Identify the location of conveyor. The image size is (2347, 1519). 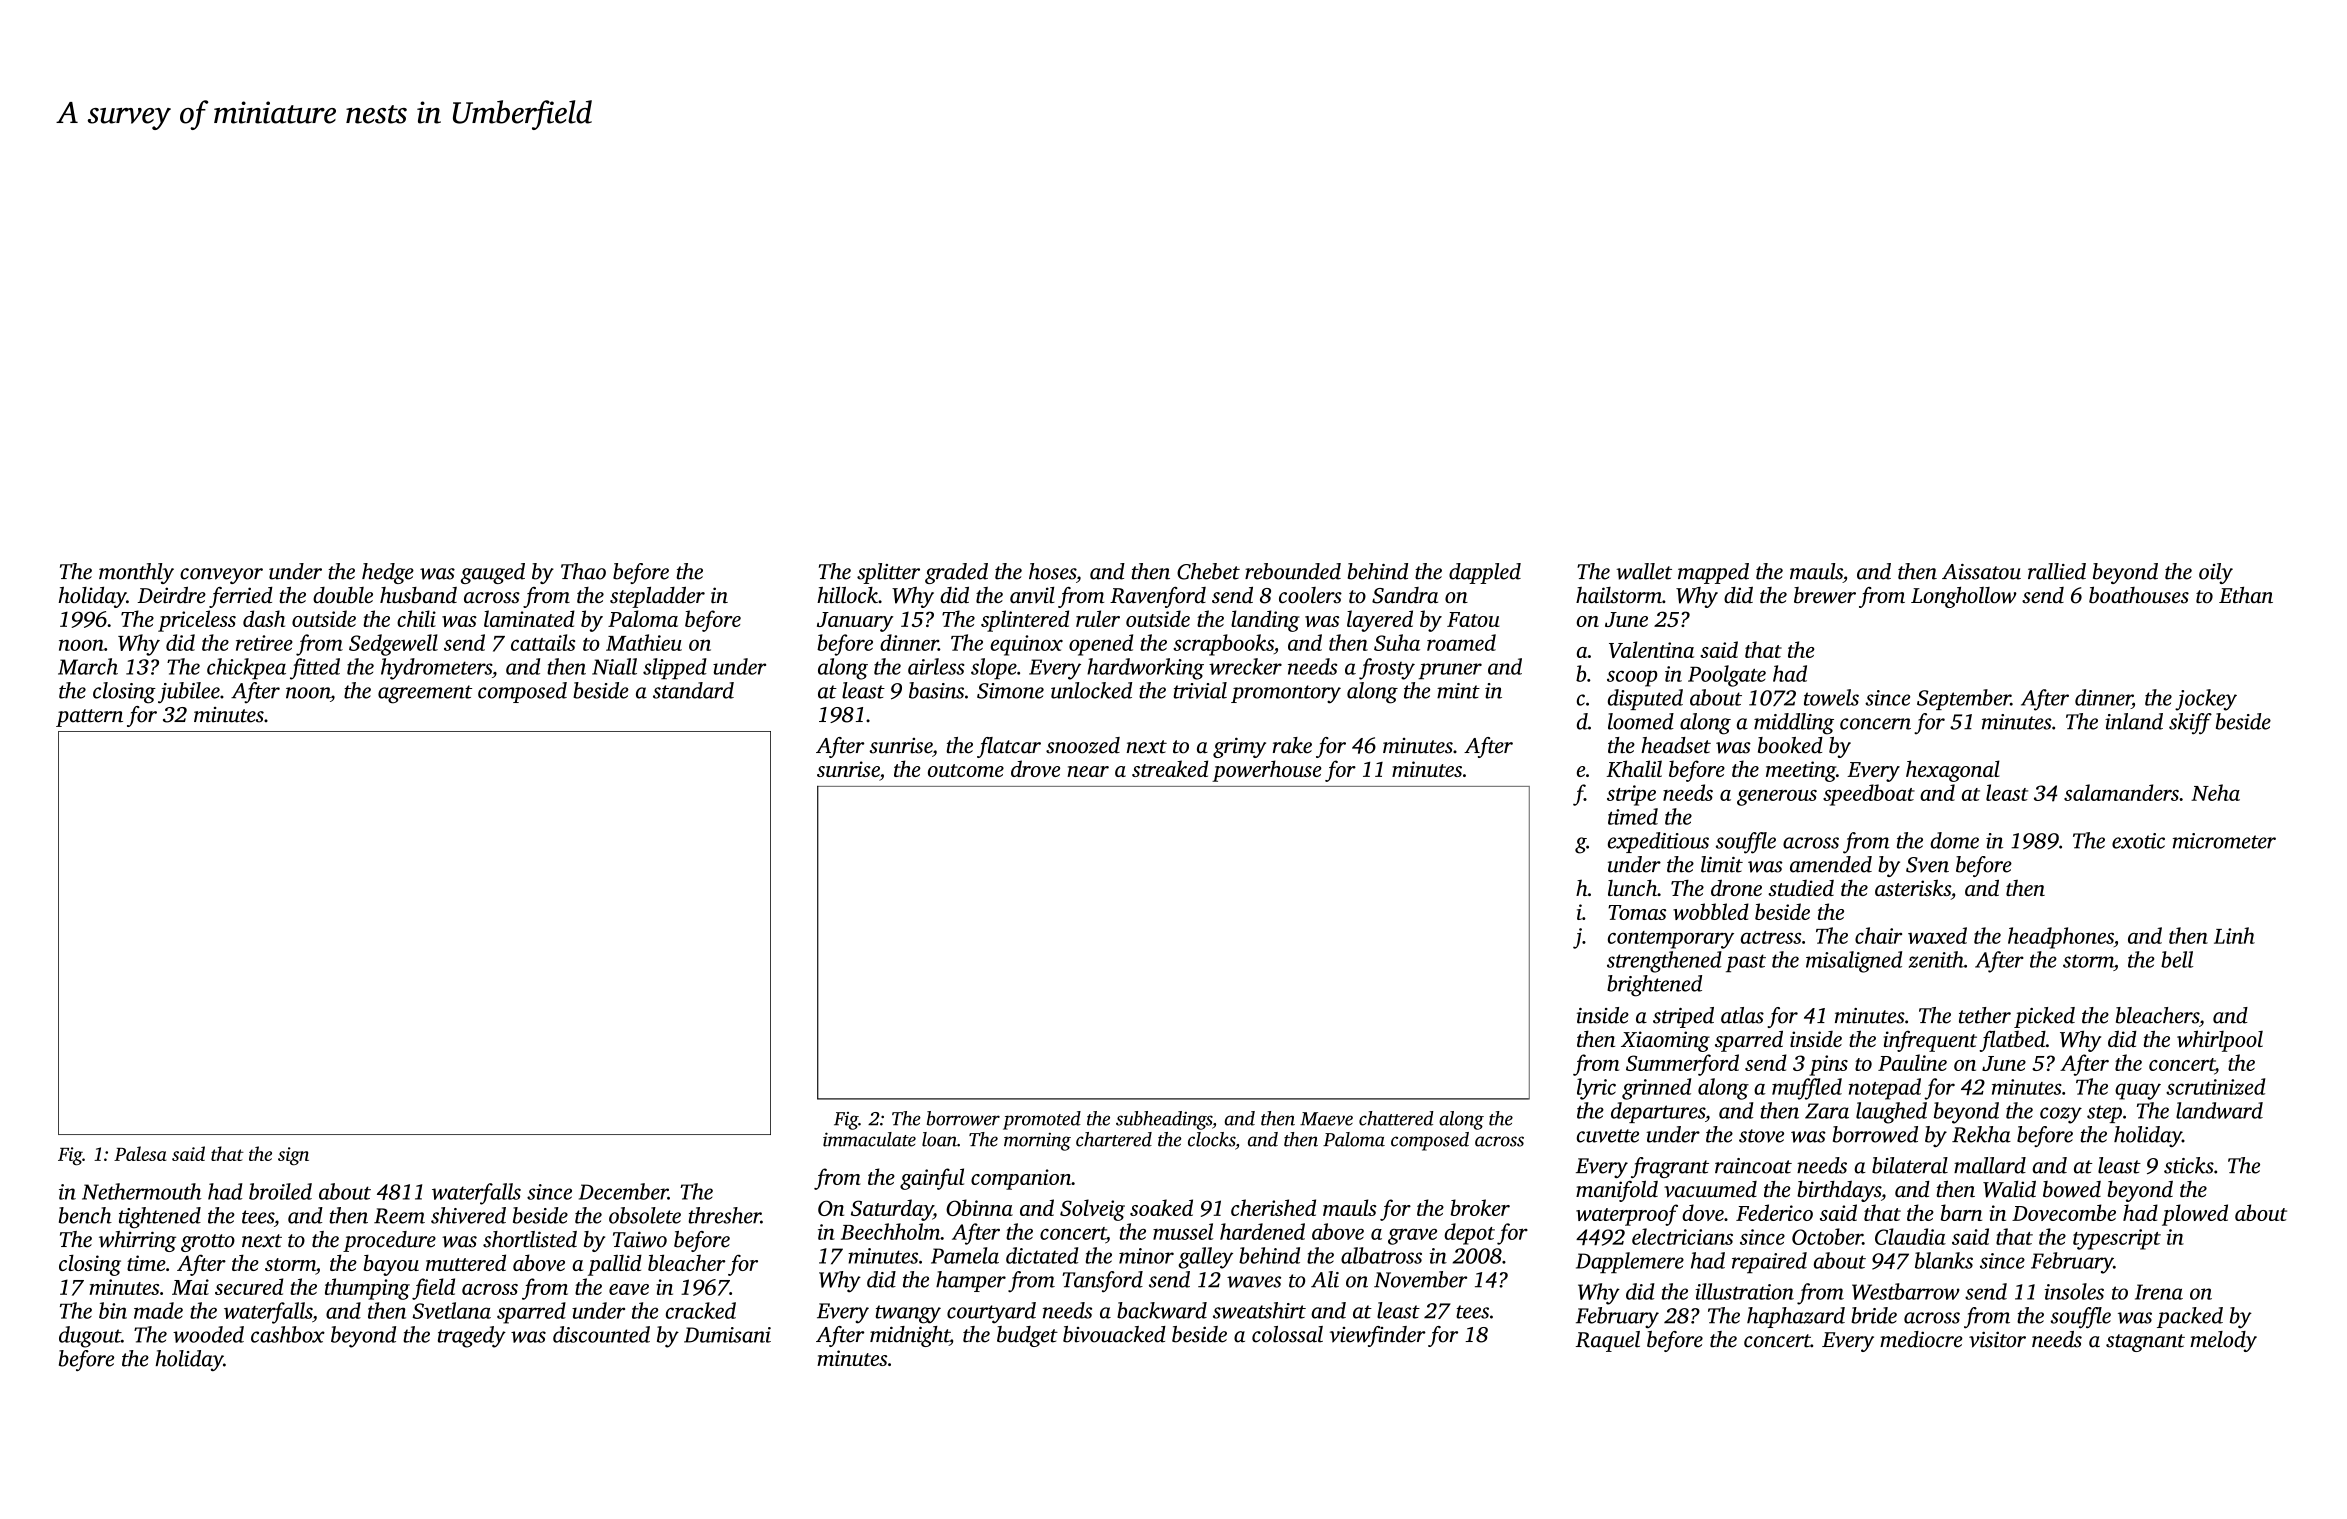
(221, 576).
